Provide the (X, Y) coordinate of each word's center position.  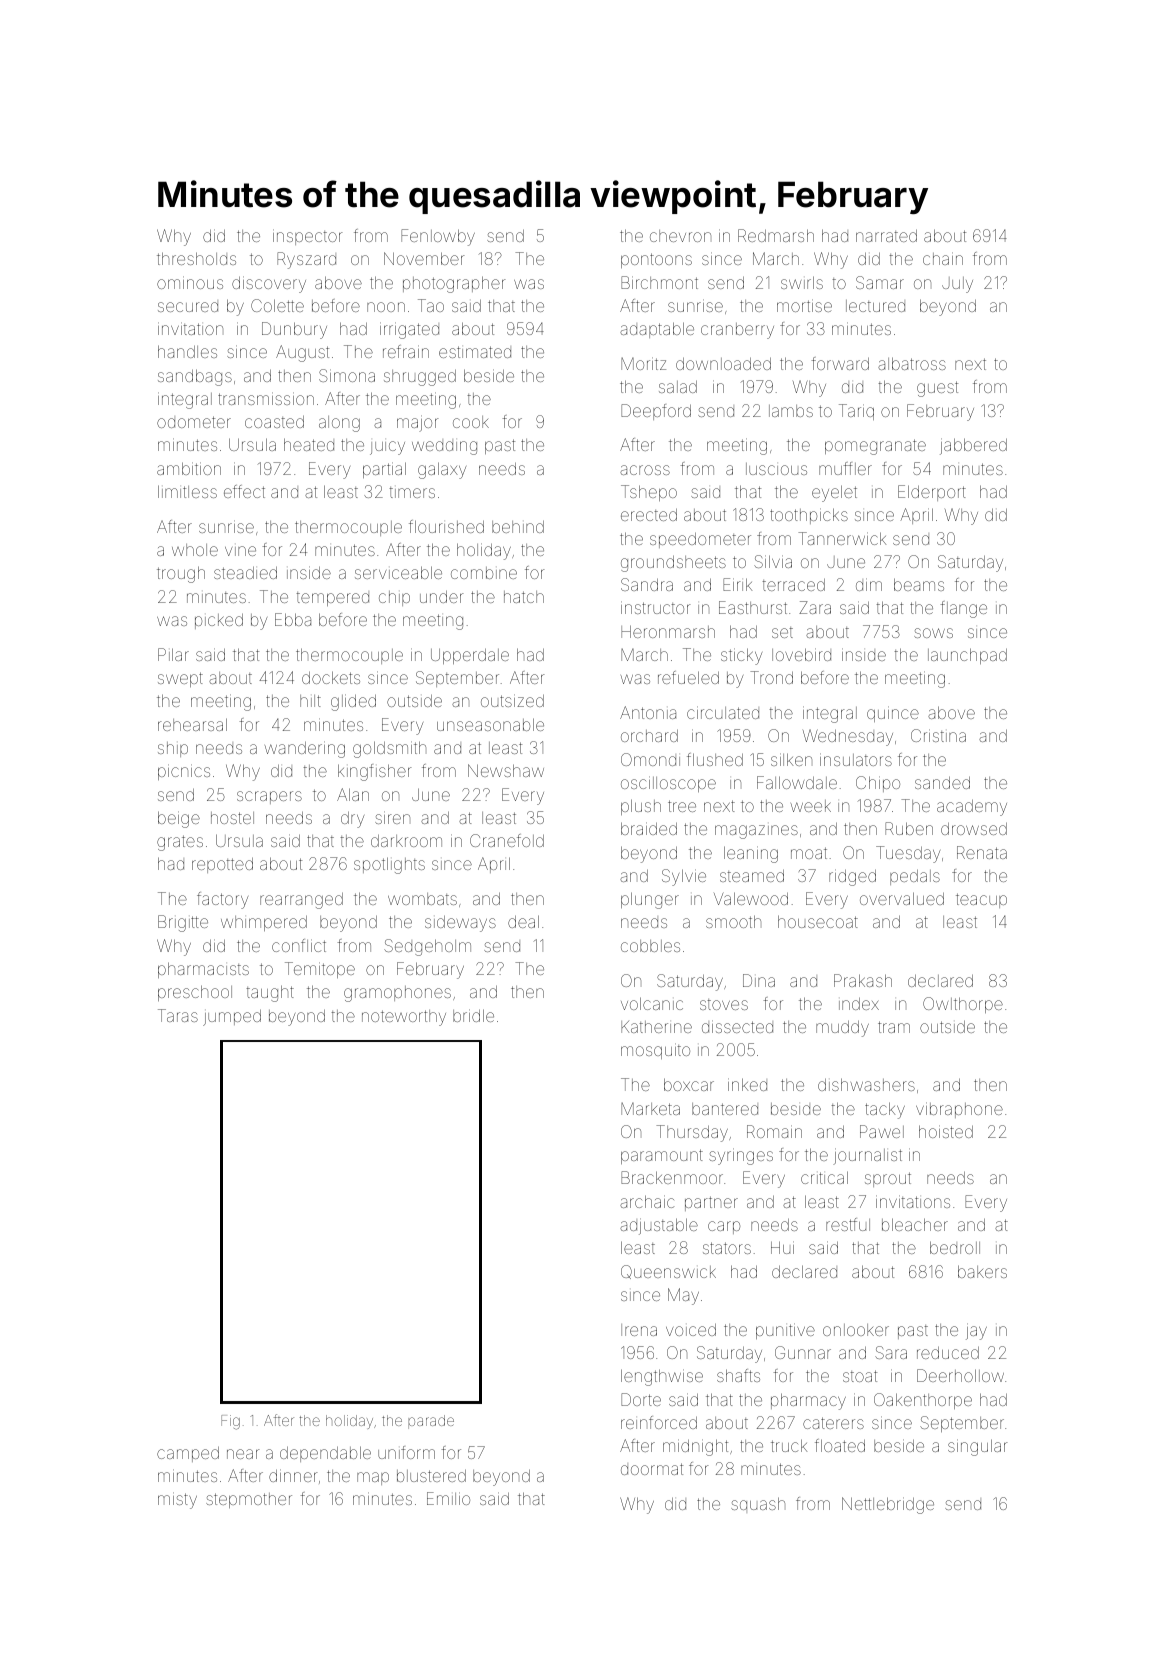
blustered (431, 1476)
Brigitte (183, 923)
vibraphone (959, 1110)
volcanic (652, 1003)
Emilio (448, 1498)
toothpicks (809, 516)
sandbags (195, 377)
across (645, 470)
